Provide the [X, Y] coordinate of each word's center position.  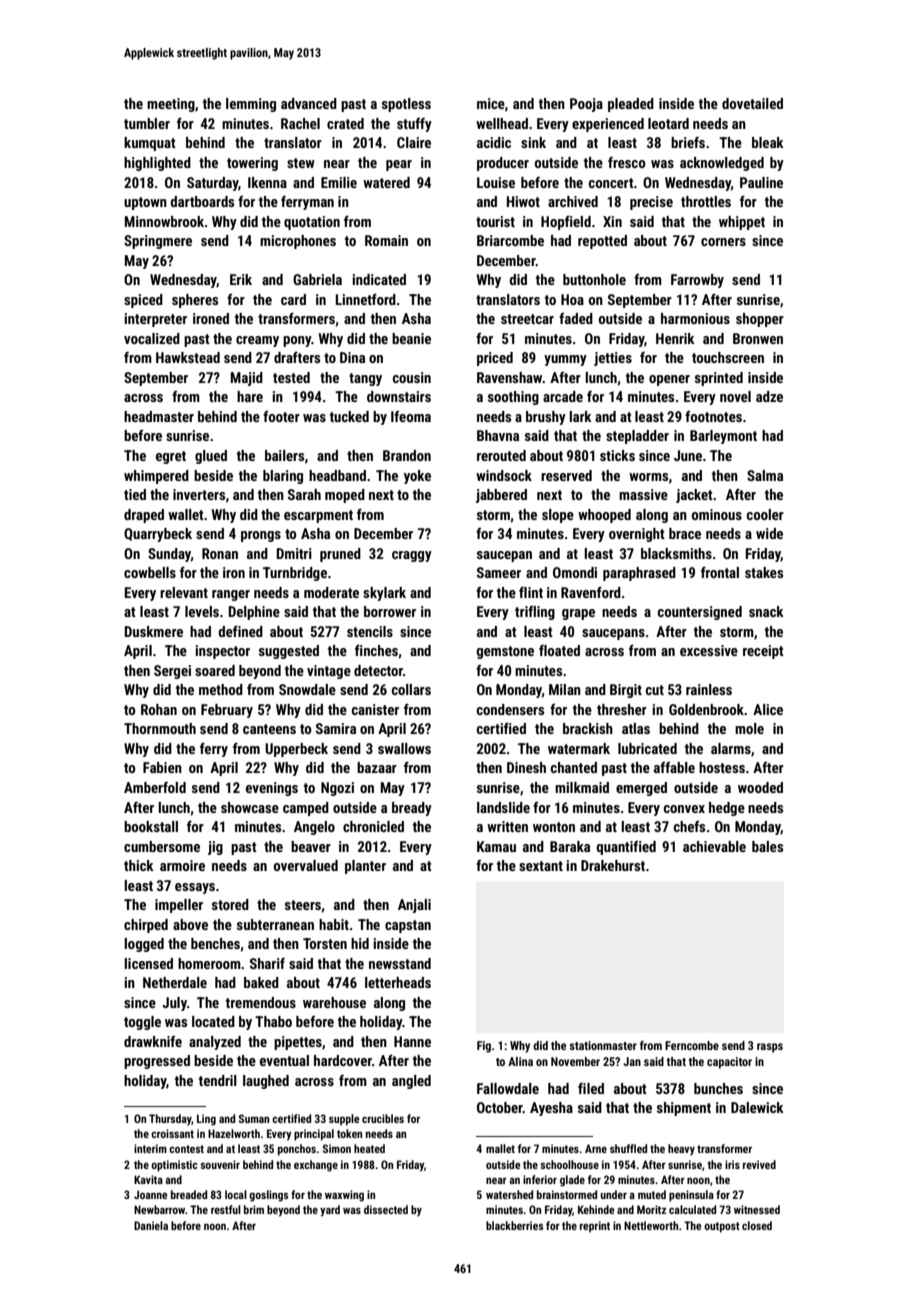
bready [412, 809]
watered [386, 182]
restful [226, 1209]
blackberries [514, 1225]
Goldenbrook [706, 709]
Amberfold [155, 787]
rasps [770, 1048]
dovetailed [752, 103]
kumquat [150, 144]
